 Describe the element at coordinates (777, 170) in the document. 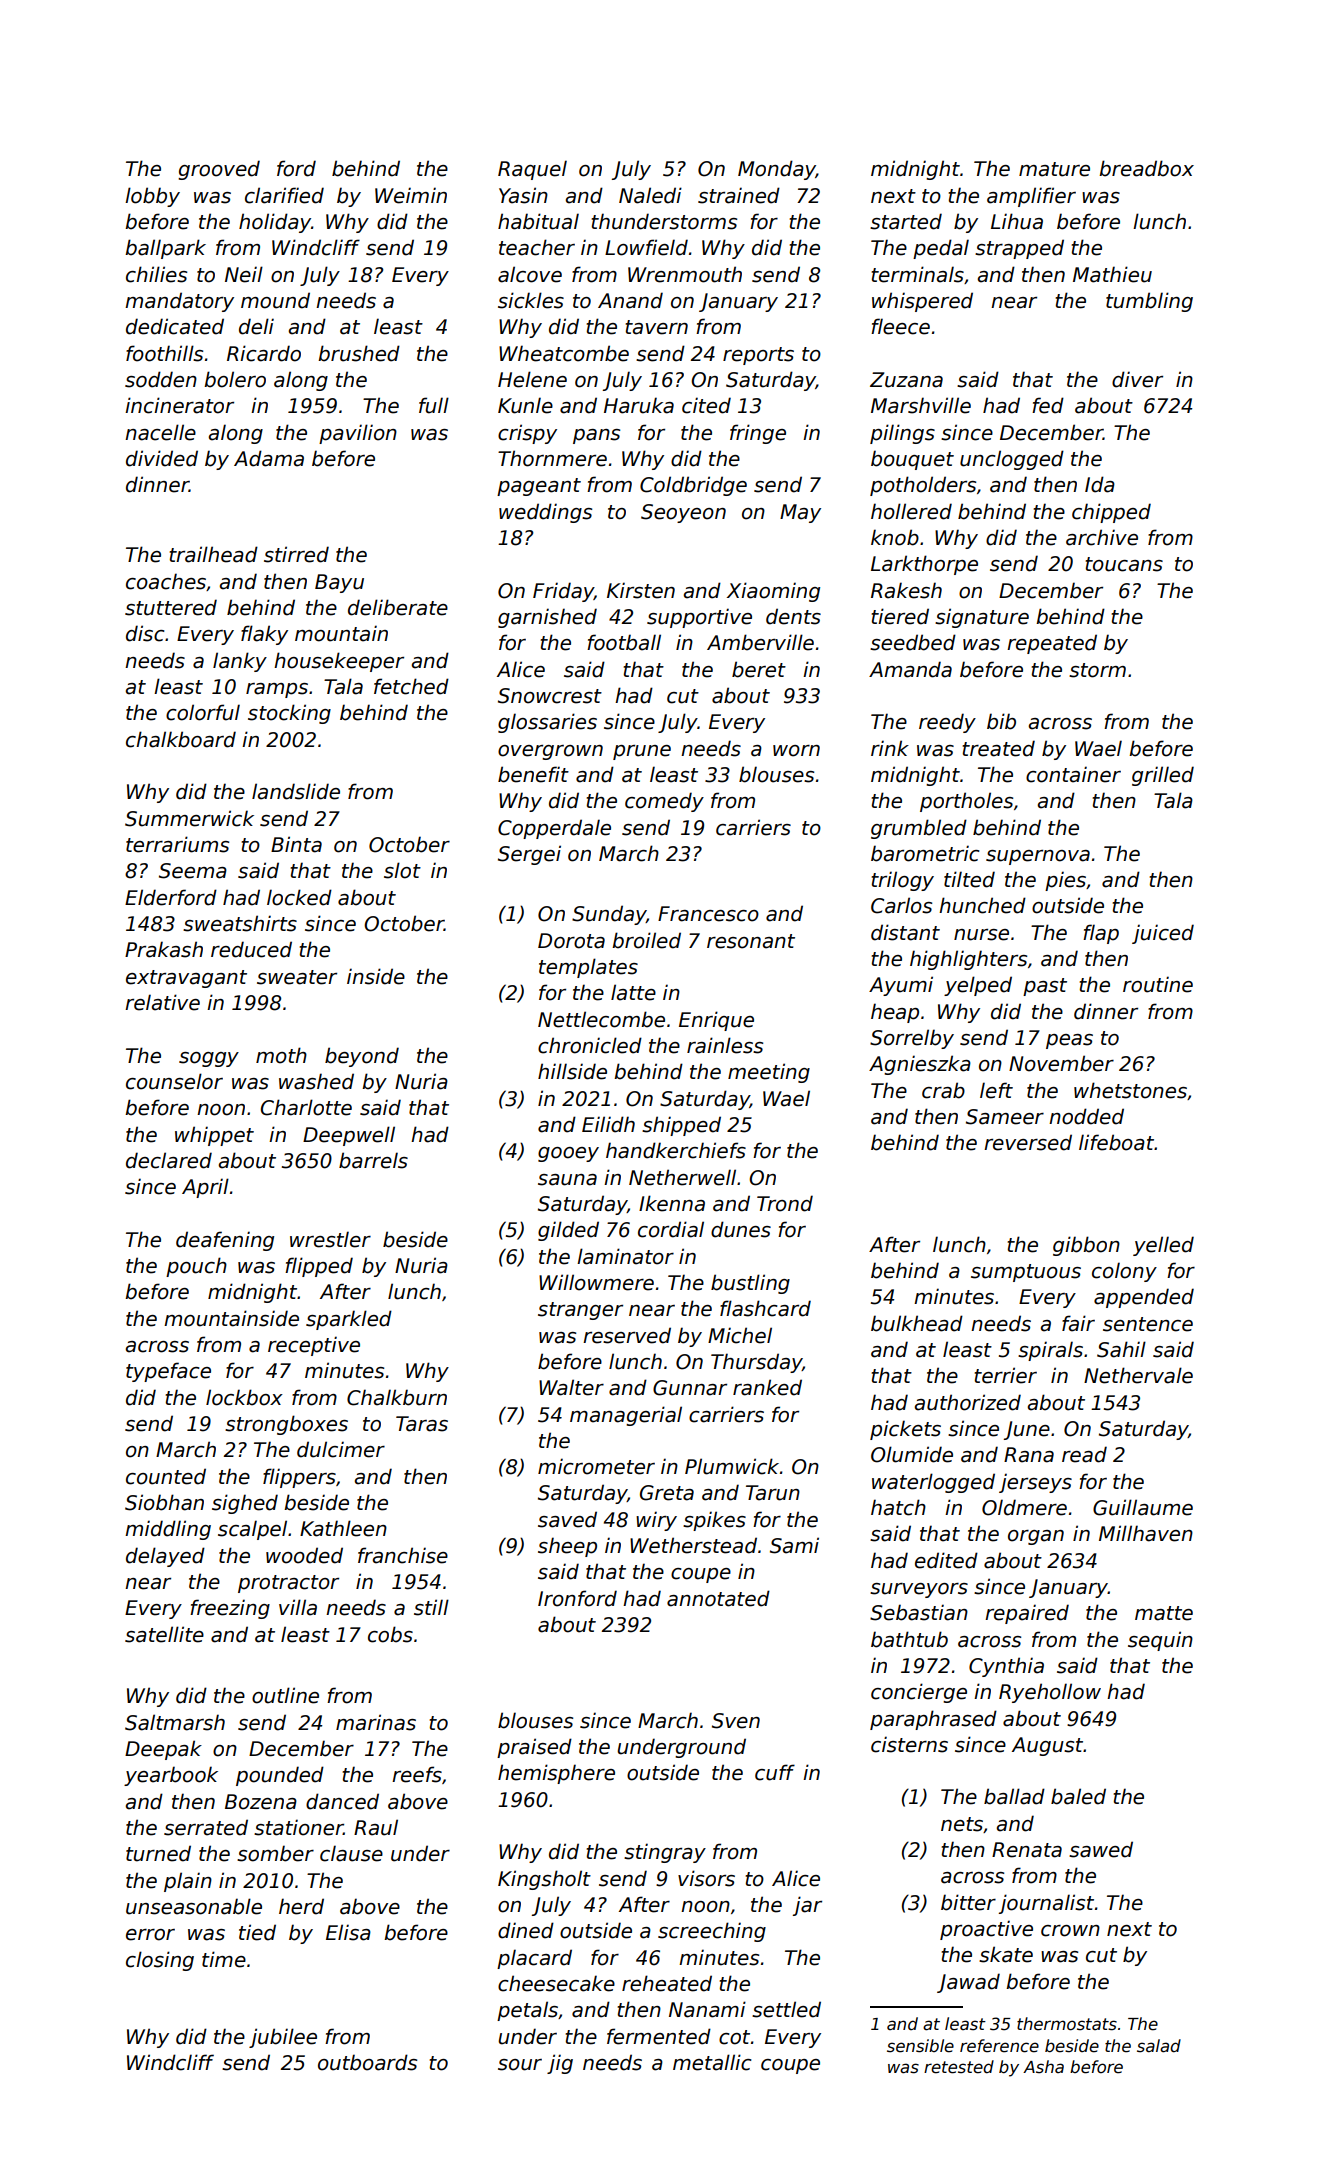

I see `Monday` at that location.
